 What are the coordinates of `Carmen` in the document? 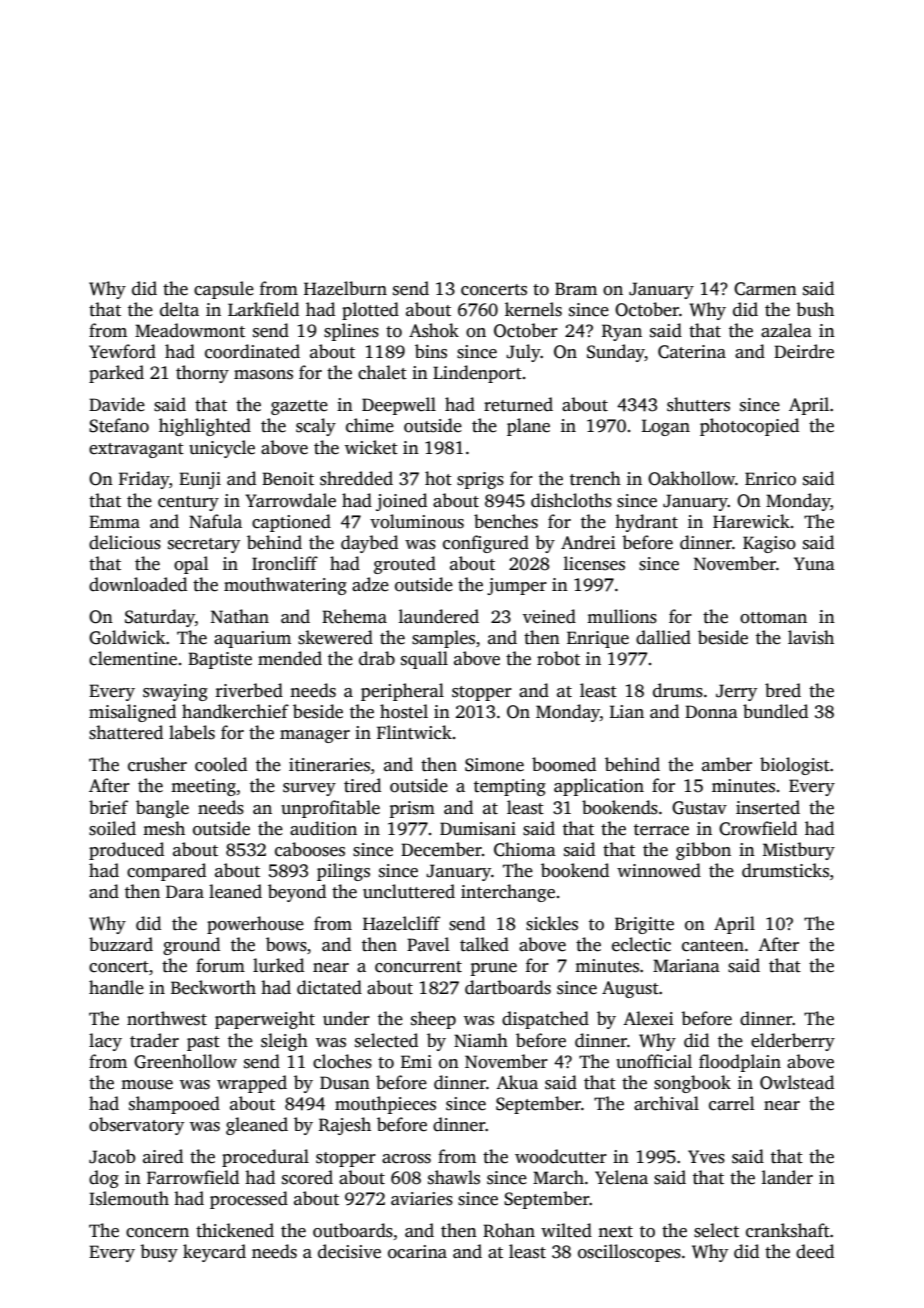 It's located at (765, 289).
